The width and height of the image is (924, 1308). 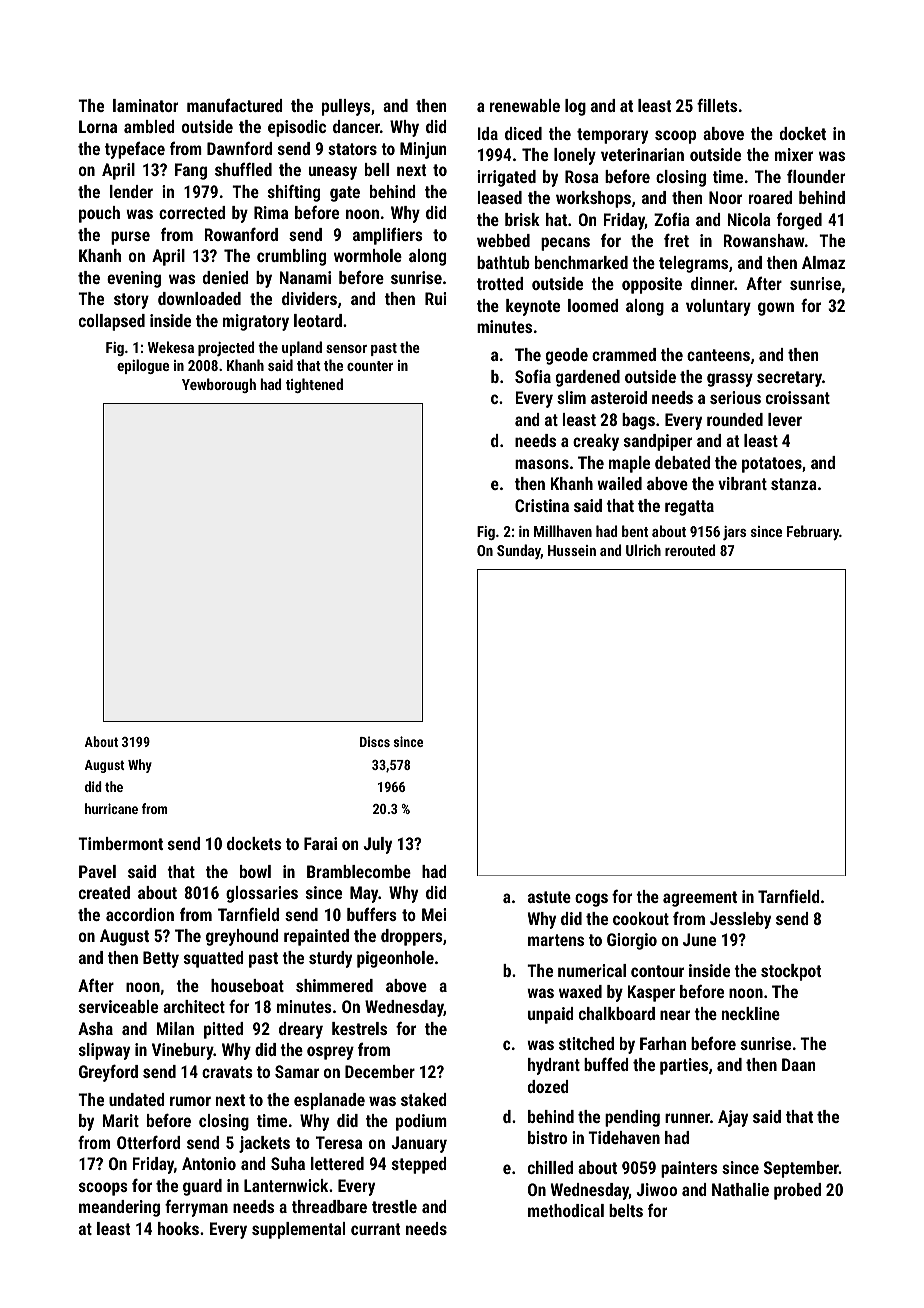 What do you see at coordinates (219, 385) in the image?
I see `Yewborough` at bounding box center [219, 385].
